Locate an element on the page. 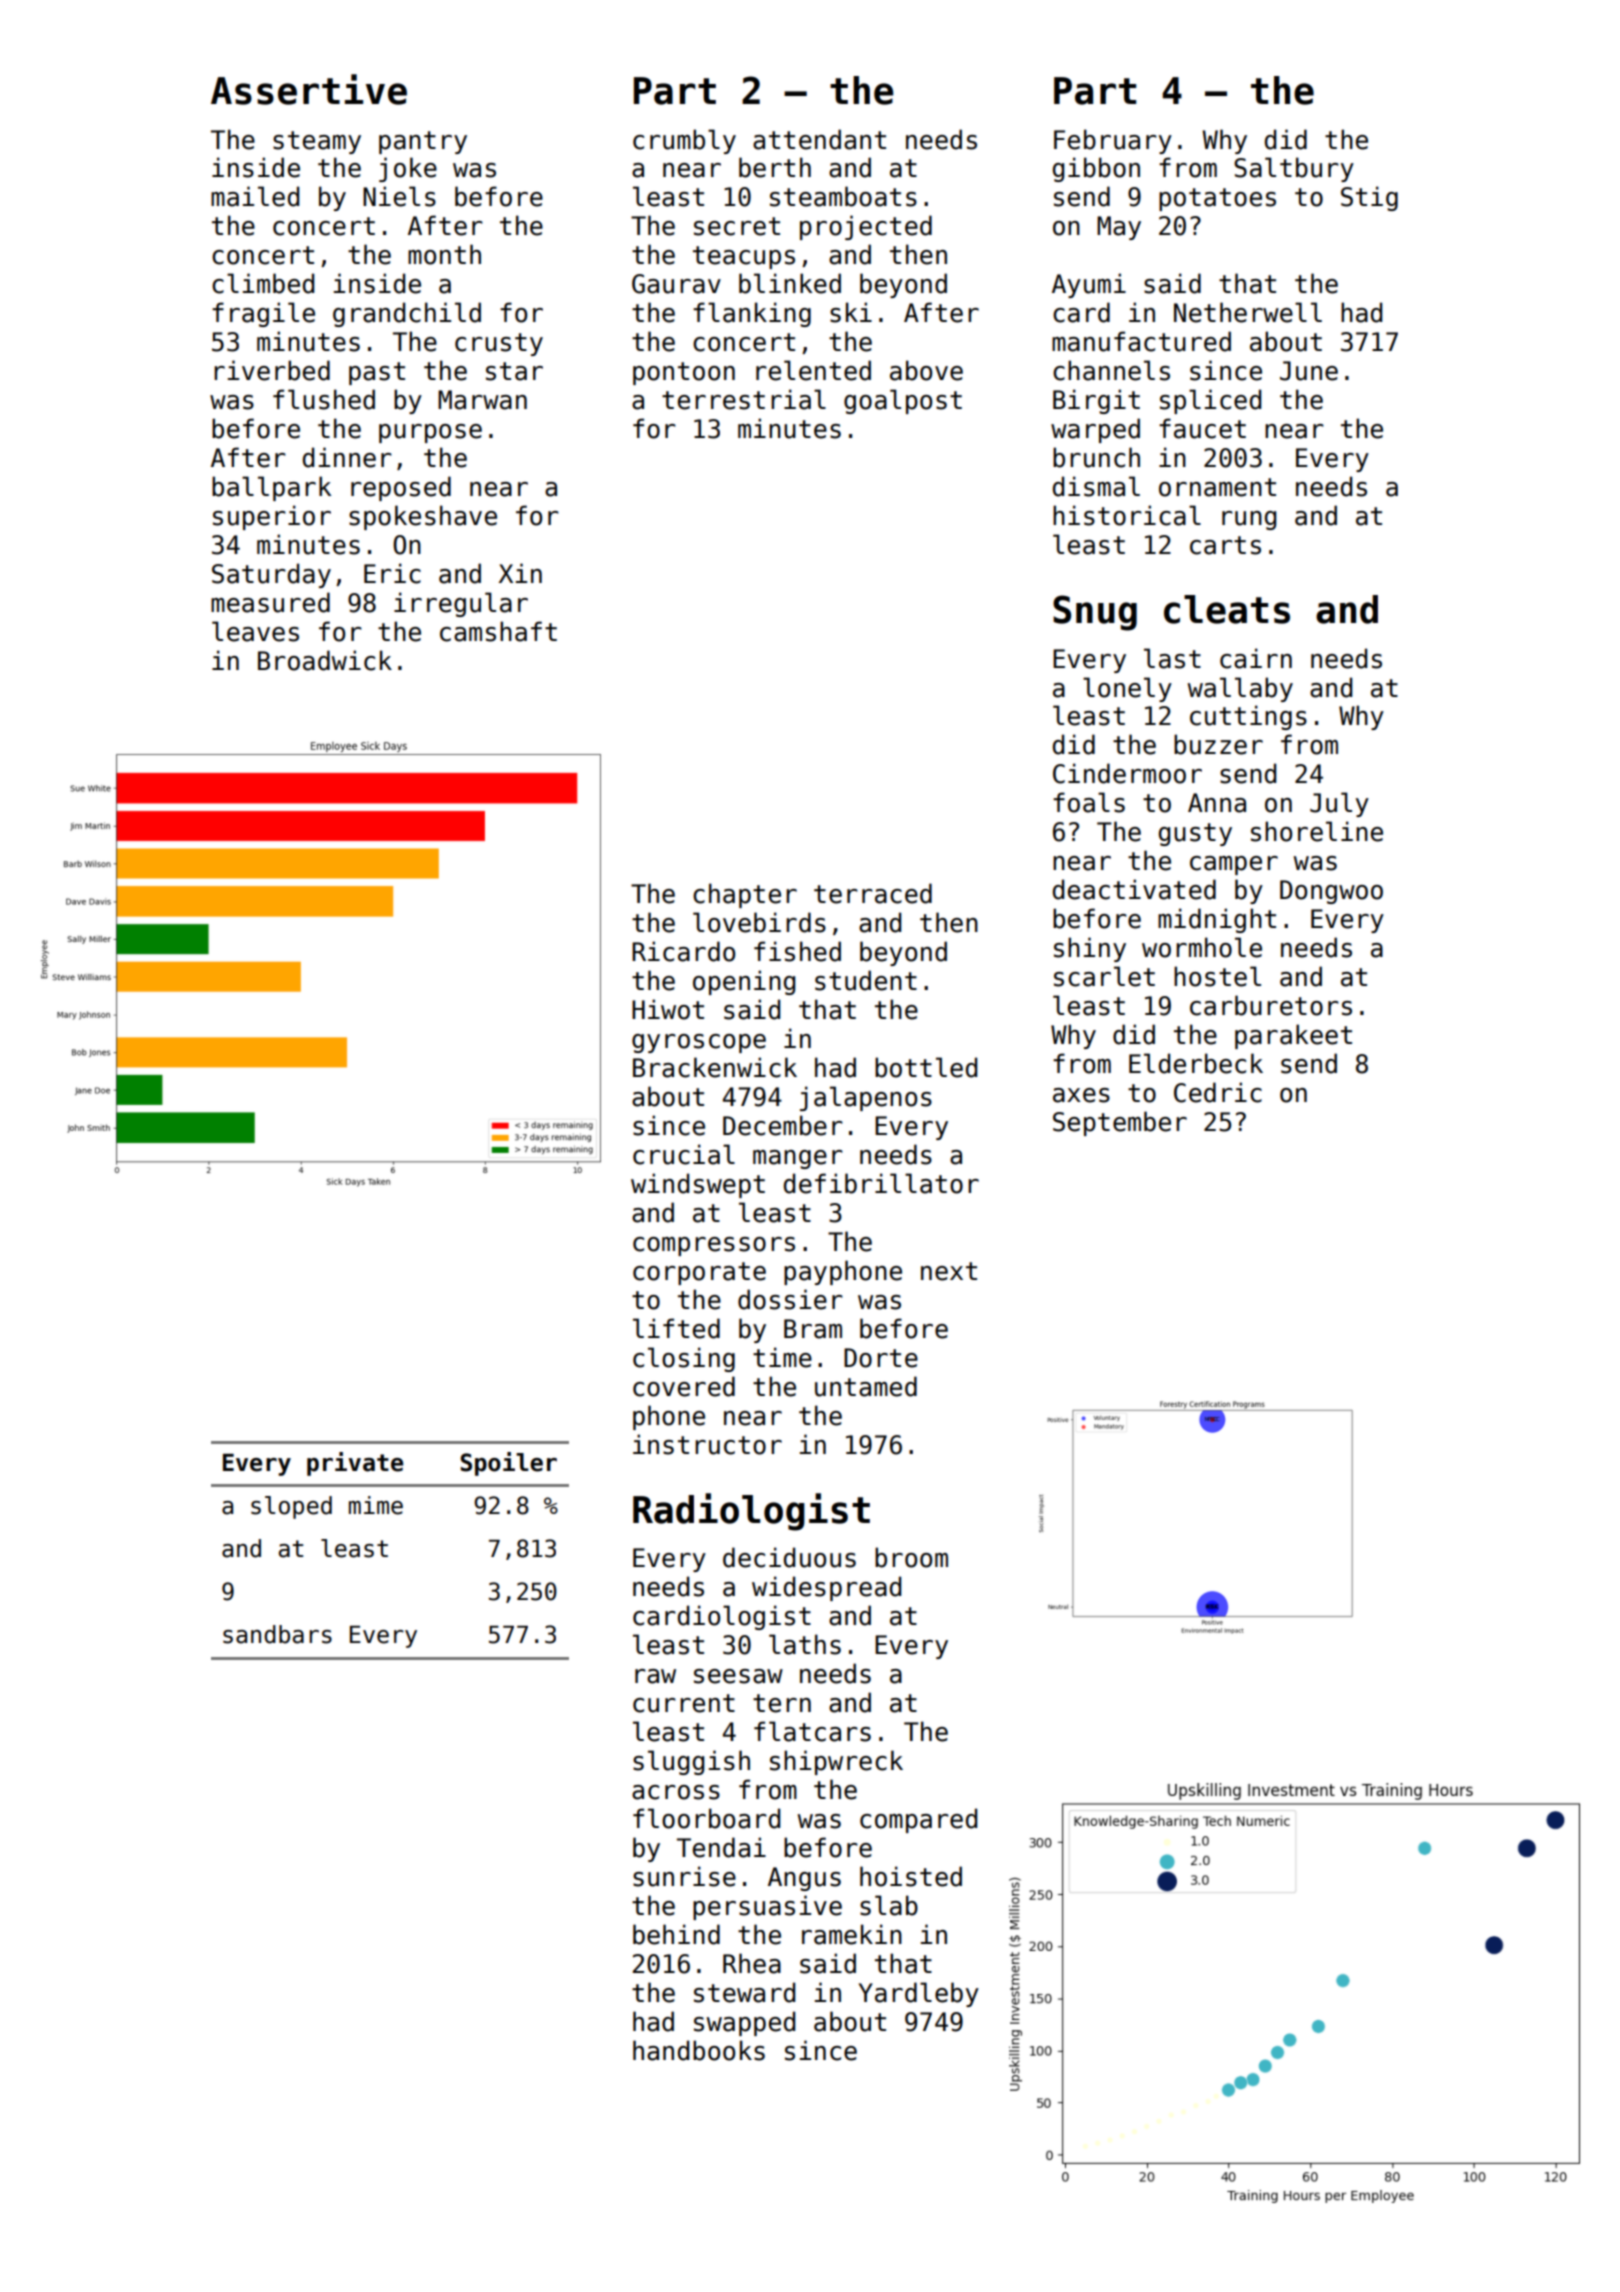 The image size is (1620, 2292). Hiwot is located at coordinates (668, 1009).
